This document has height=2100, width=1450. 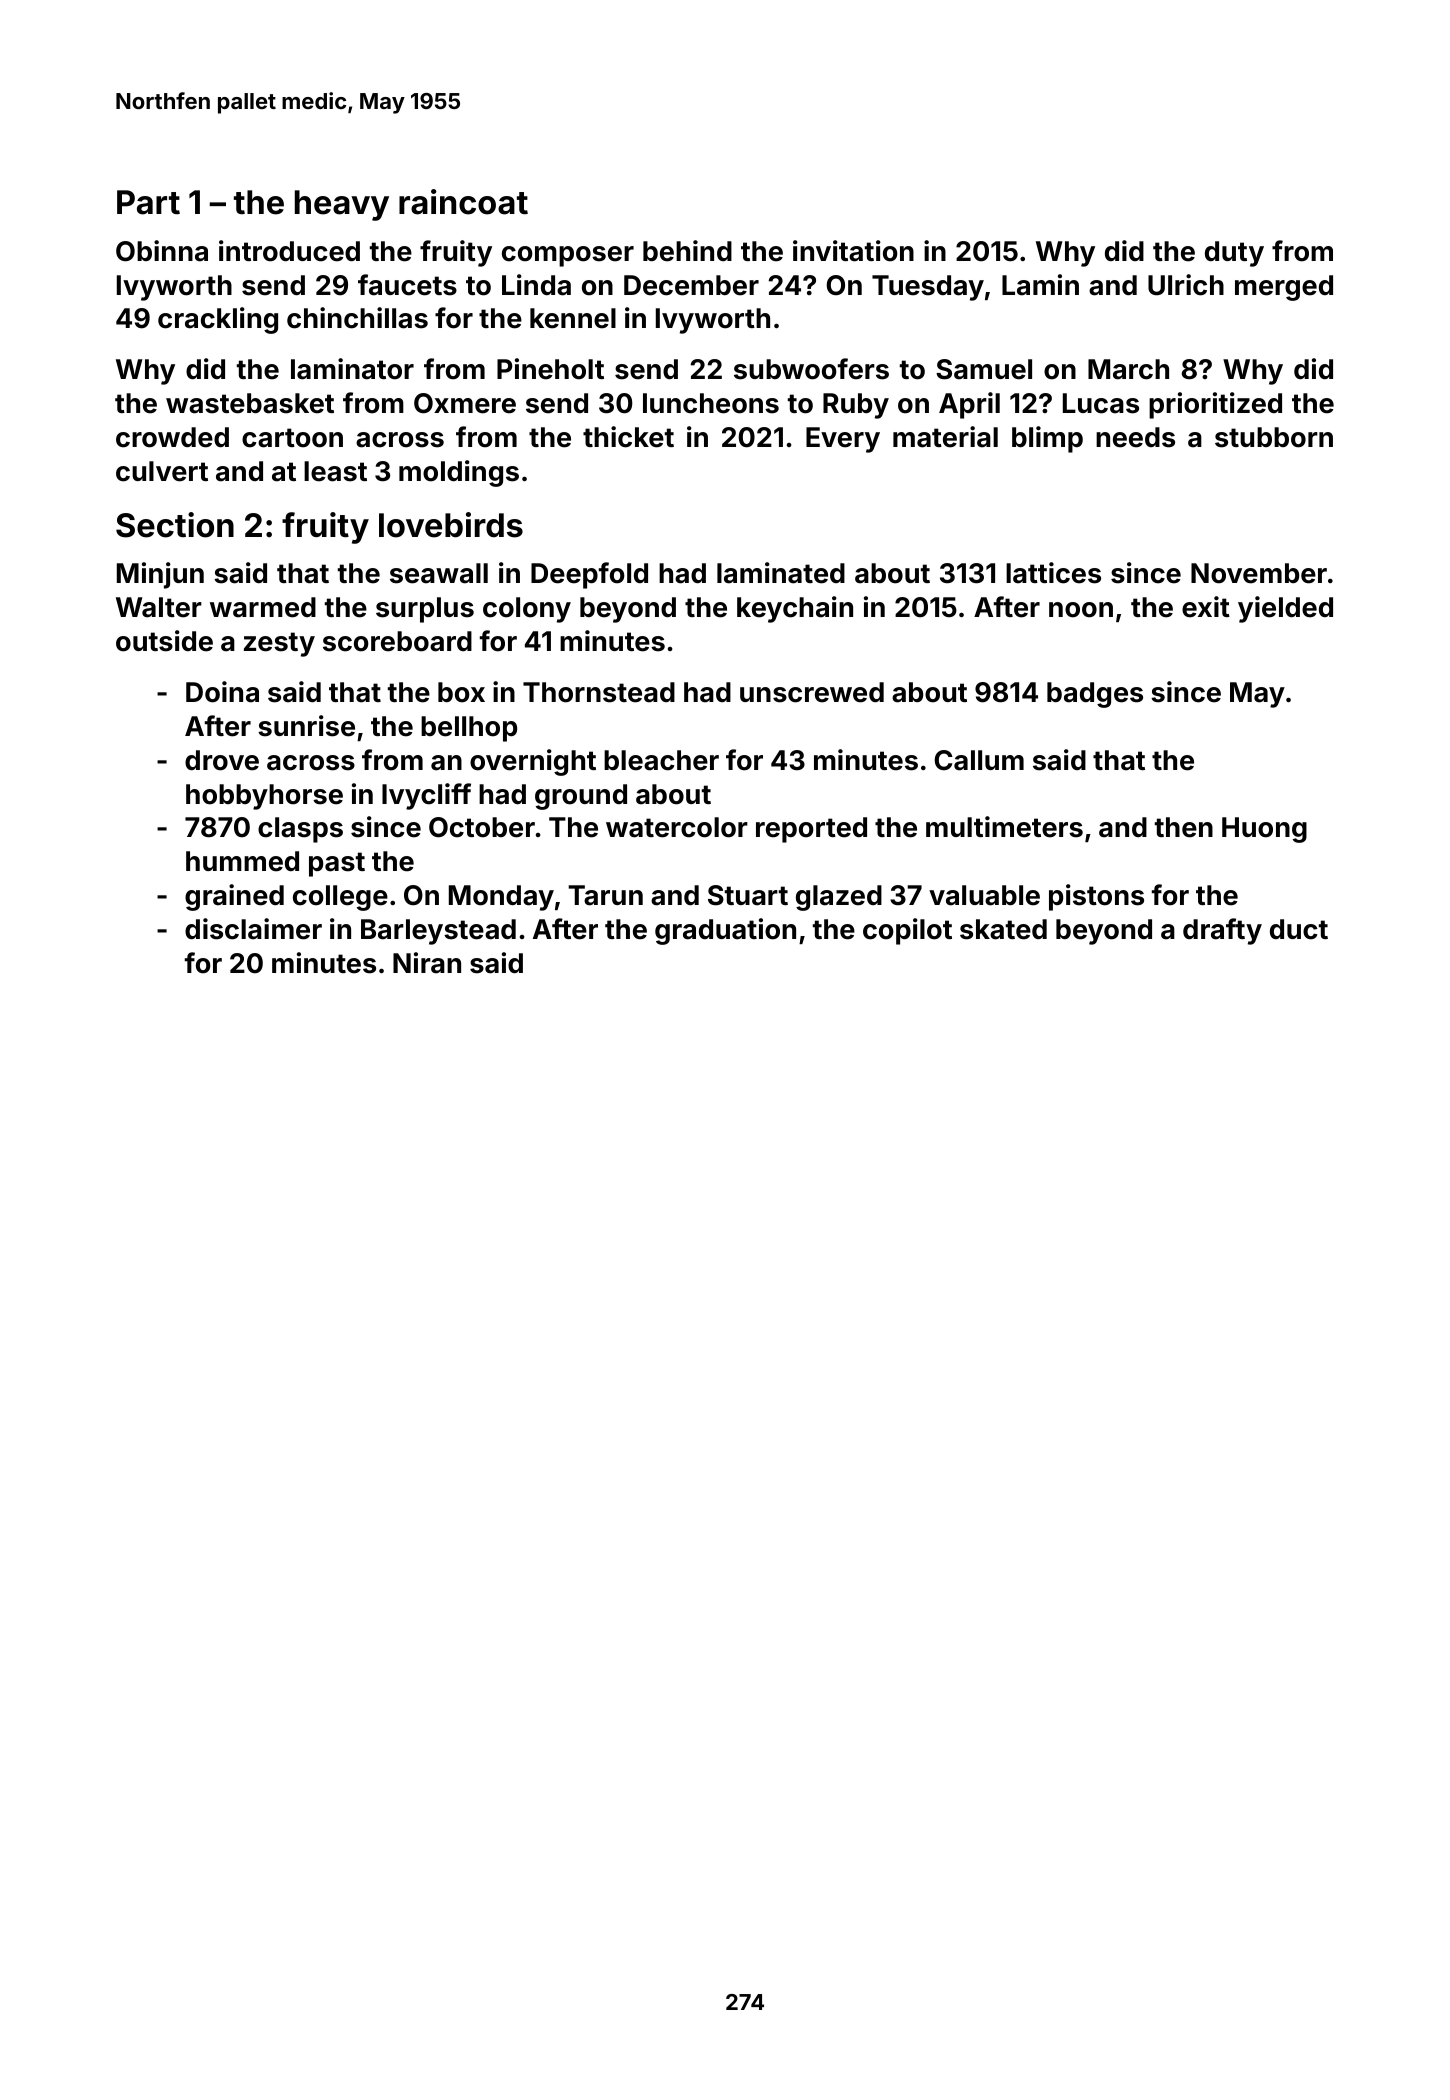 What do you see at coordinates (928, 288) in the document?
I see `Tuesday` at bounding box center [928, 288].
